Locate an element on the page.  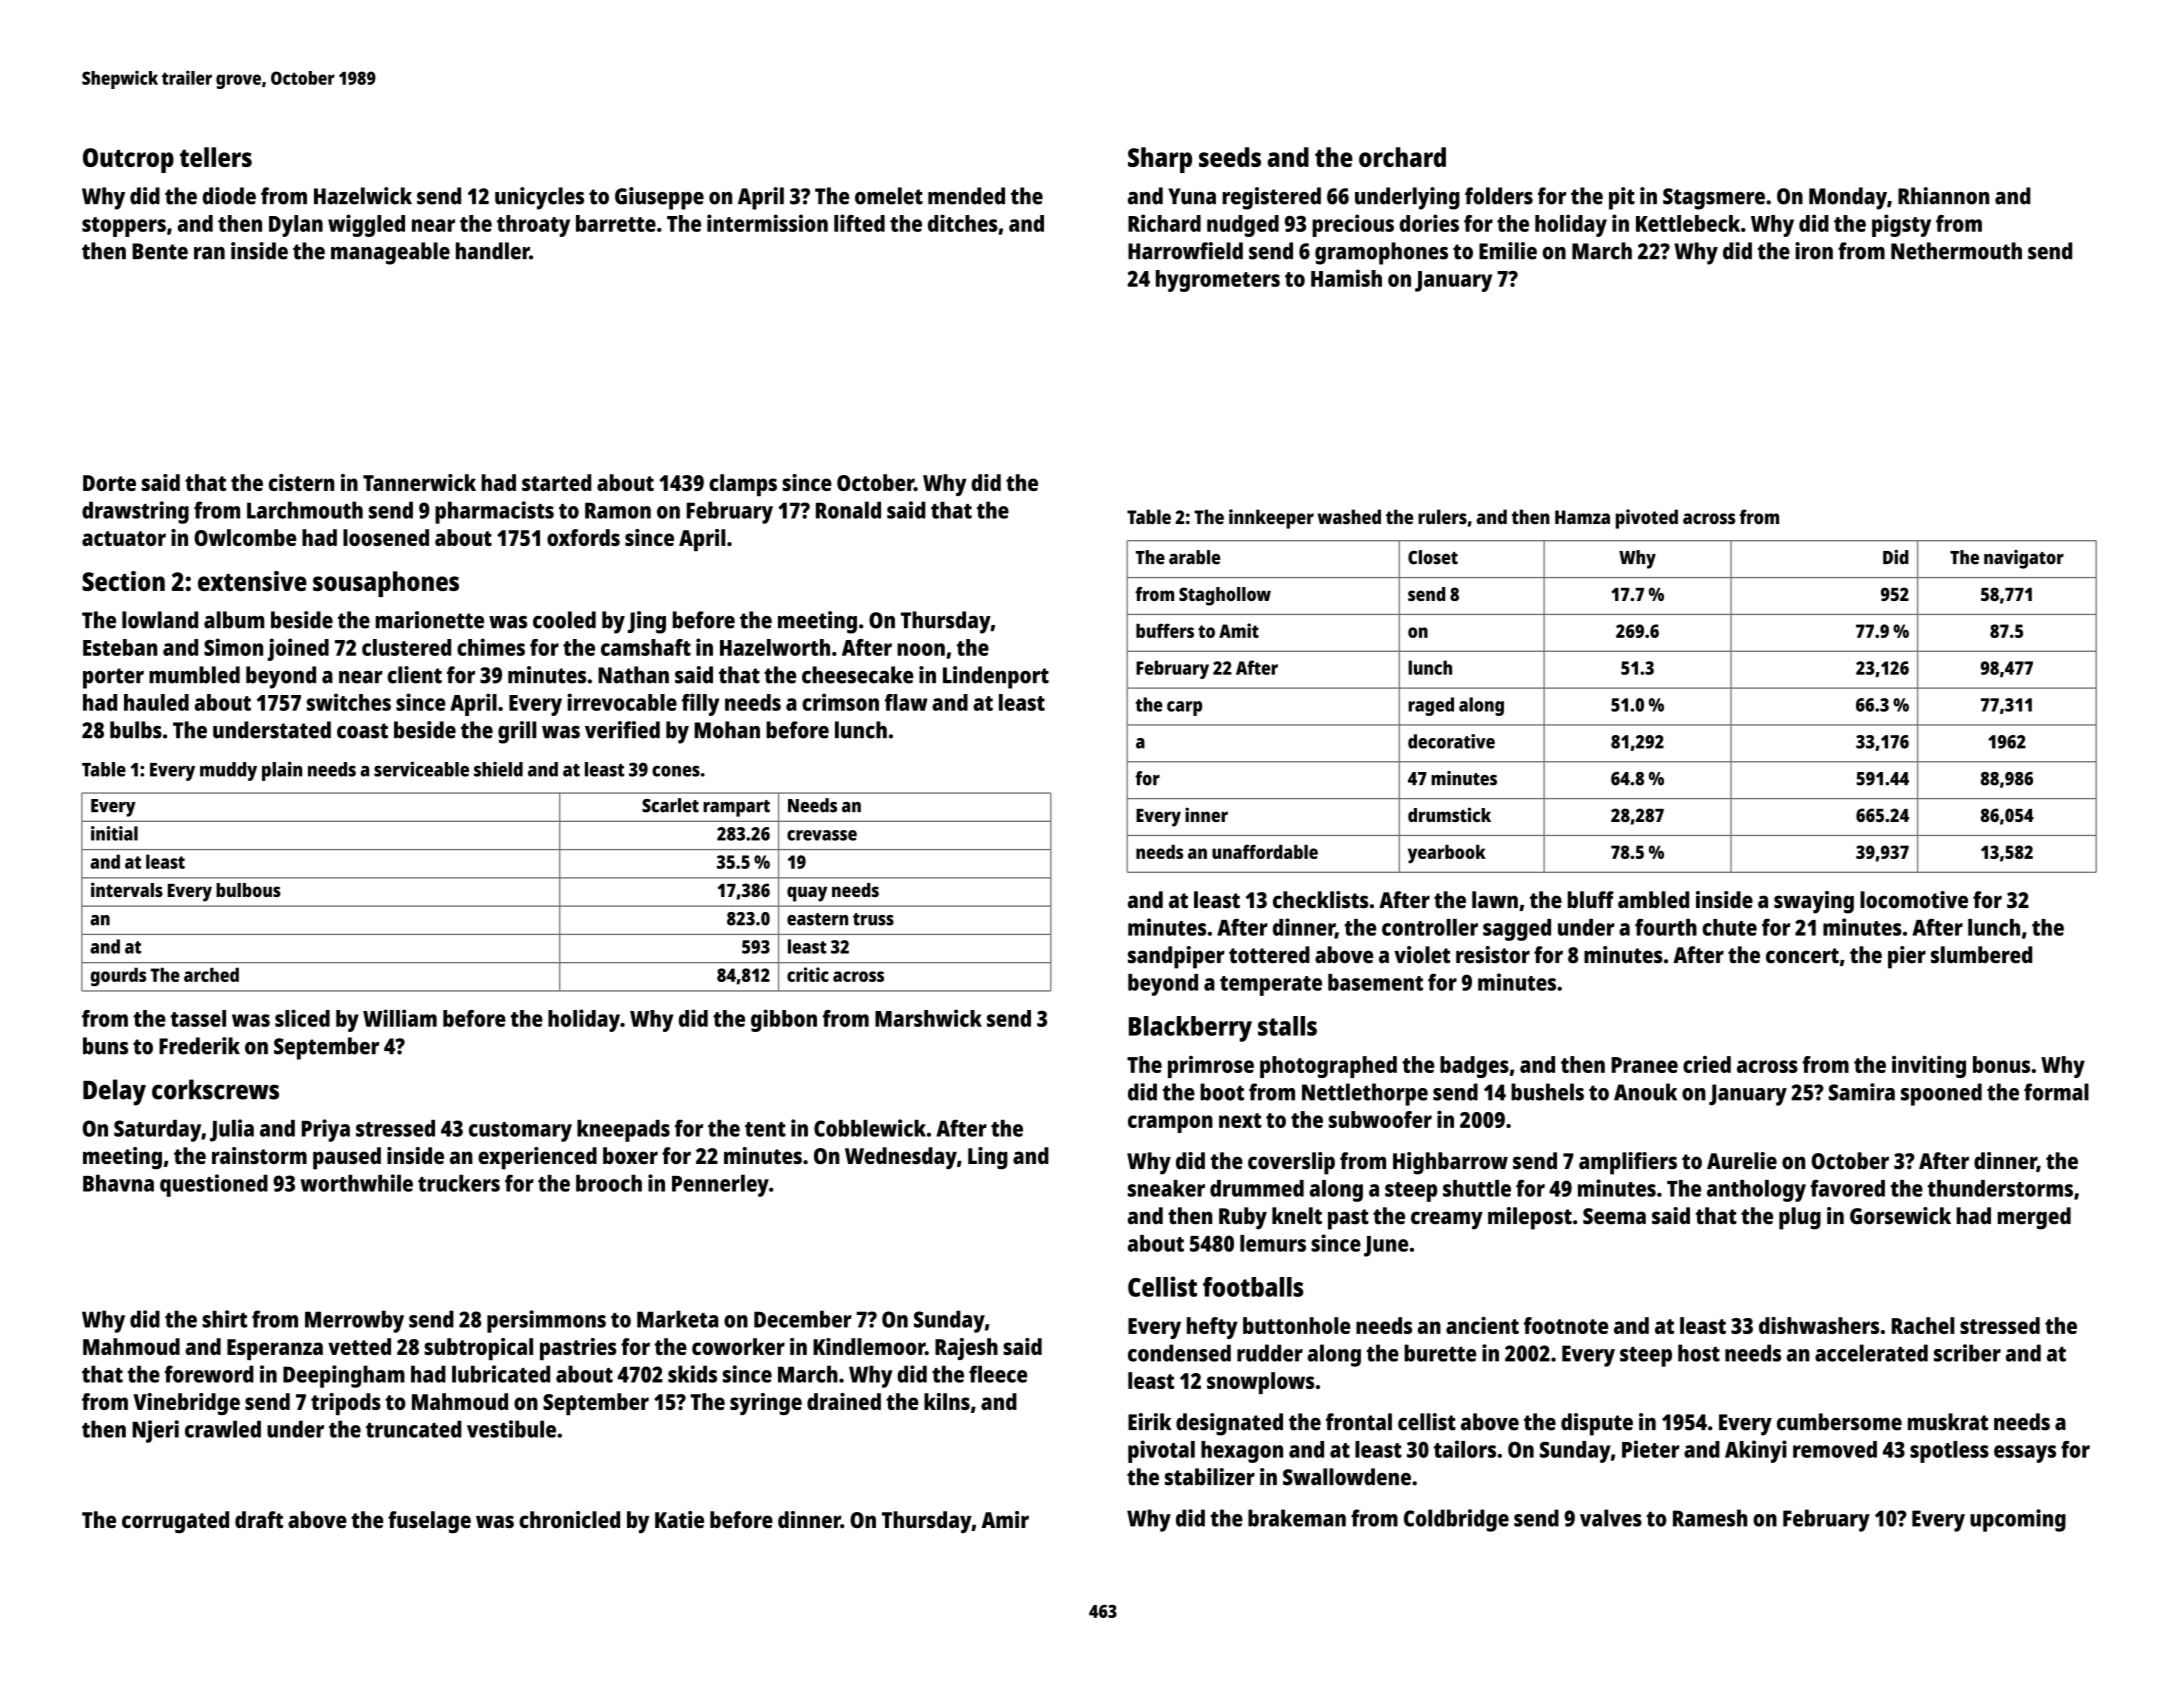
unaffordable is located at coordinates (1265, 852).
